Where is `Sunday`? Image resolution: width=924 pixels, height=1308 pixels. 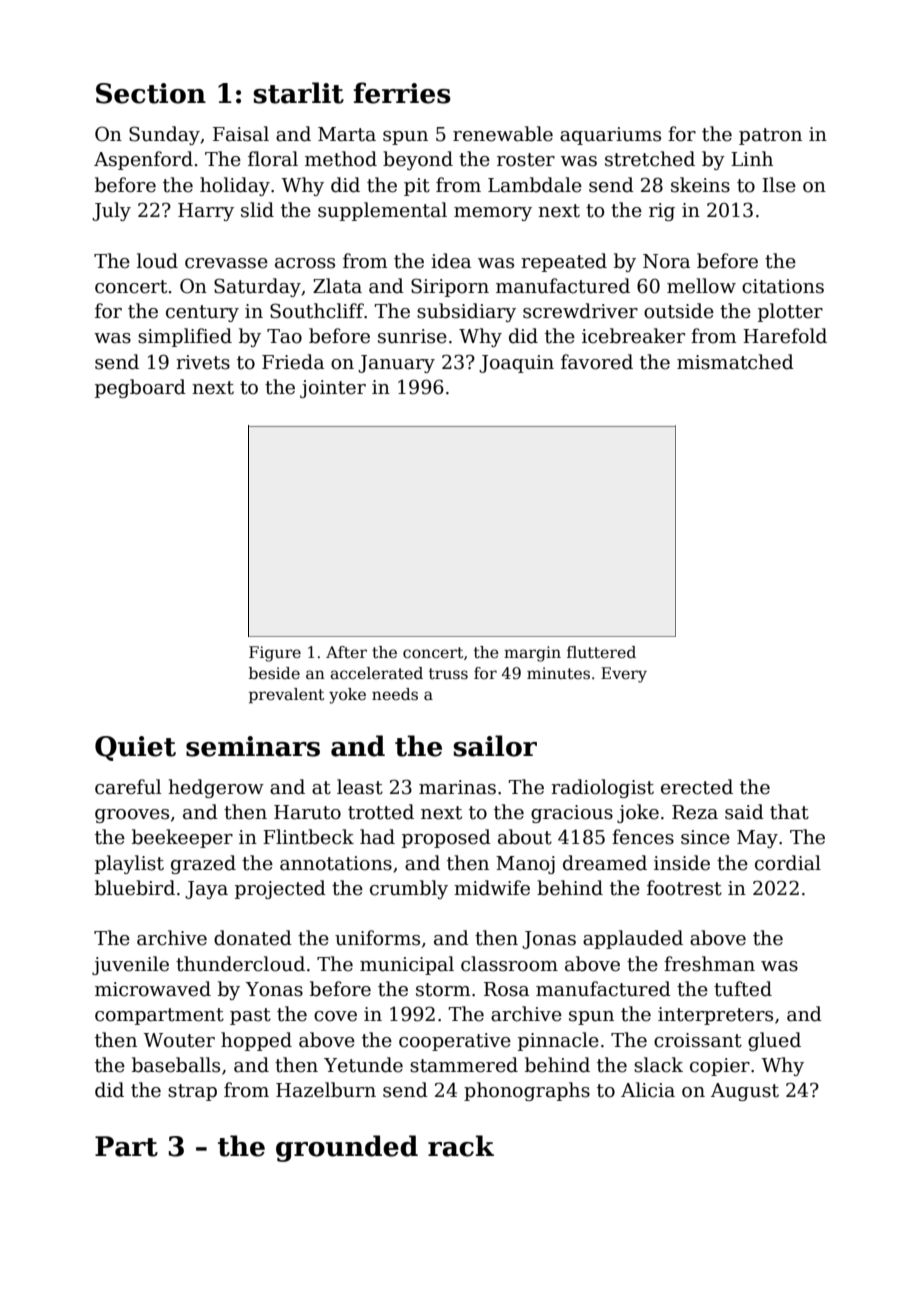
Sunday is located at coordinates (164, 135).
